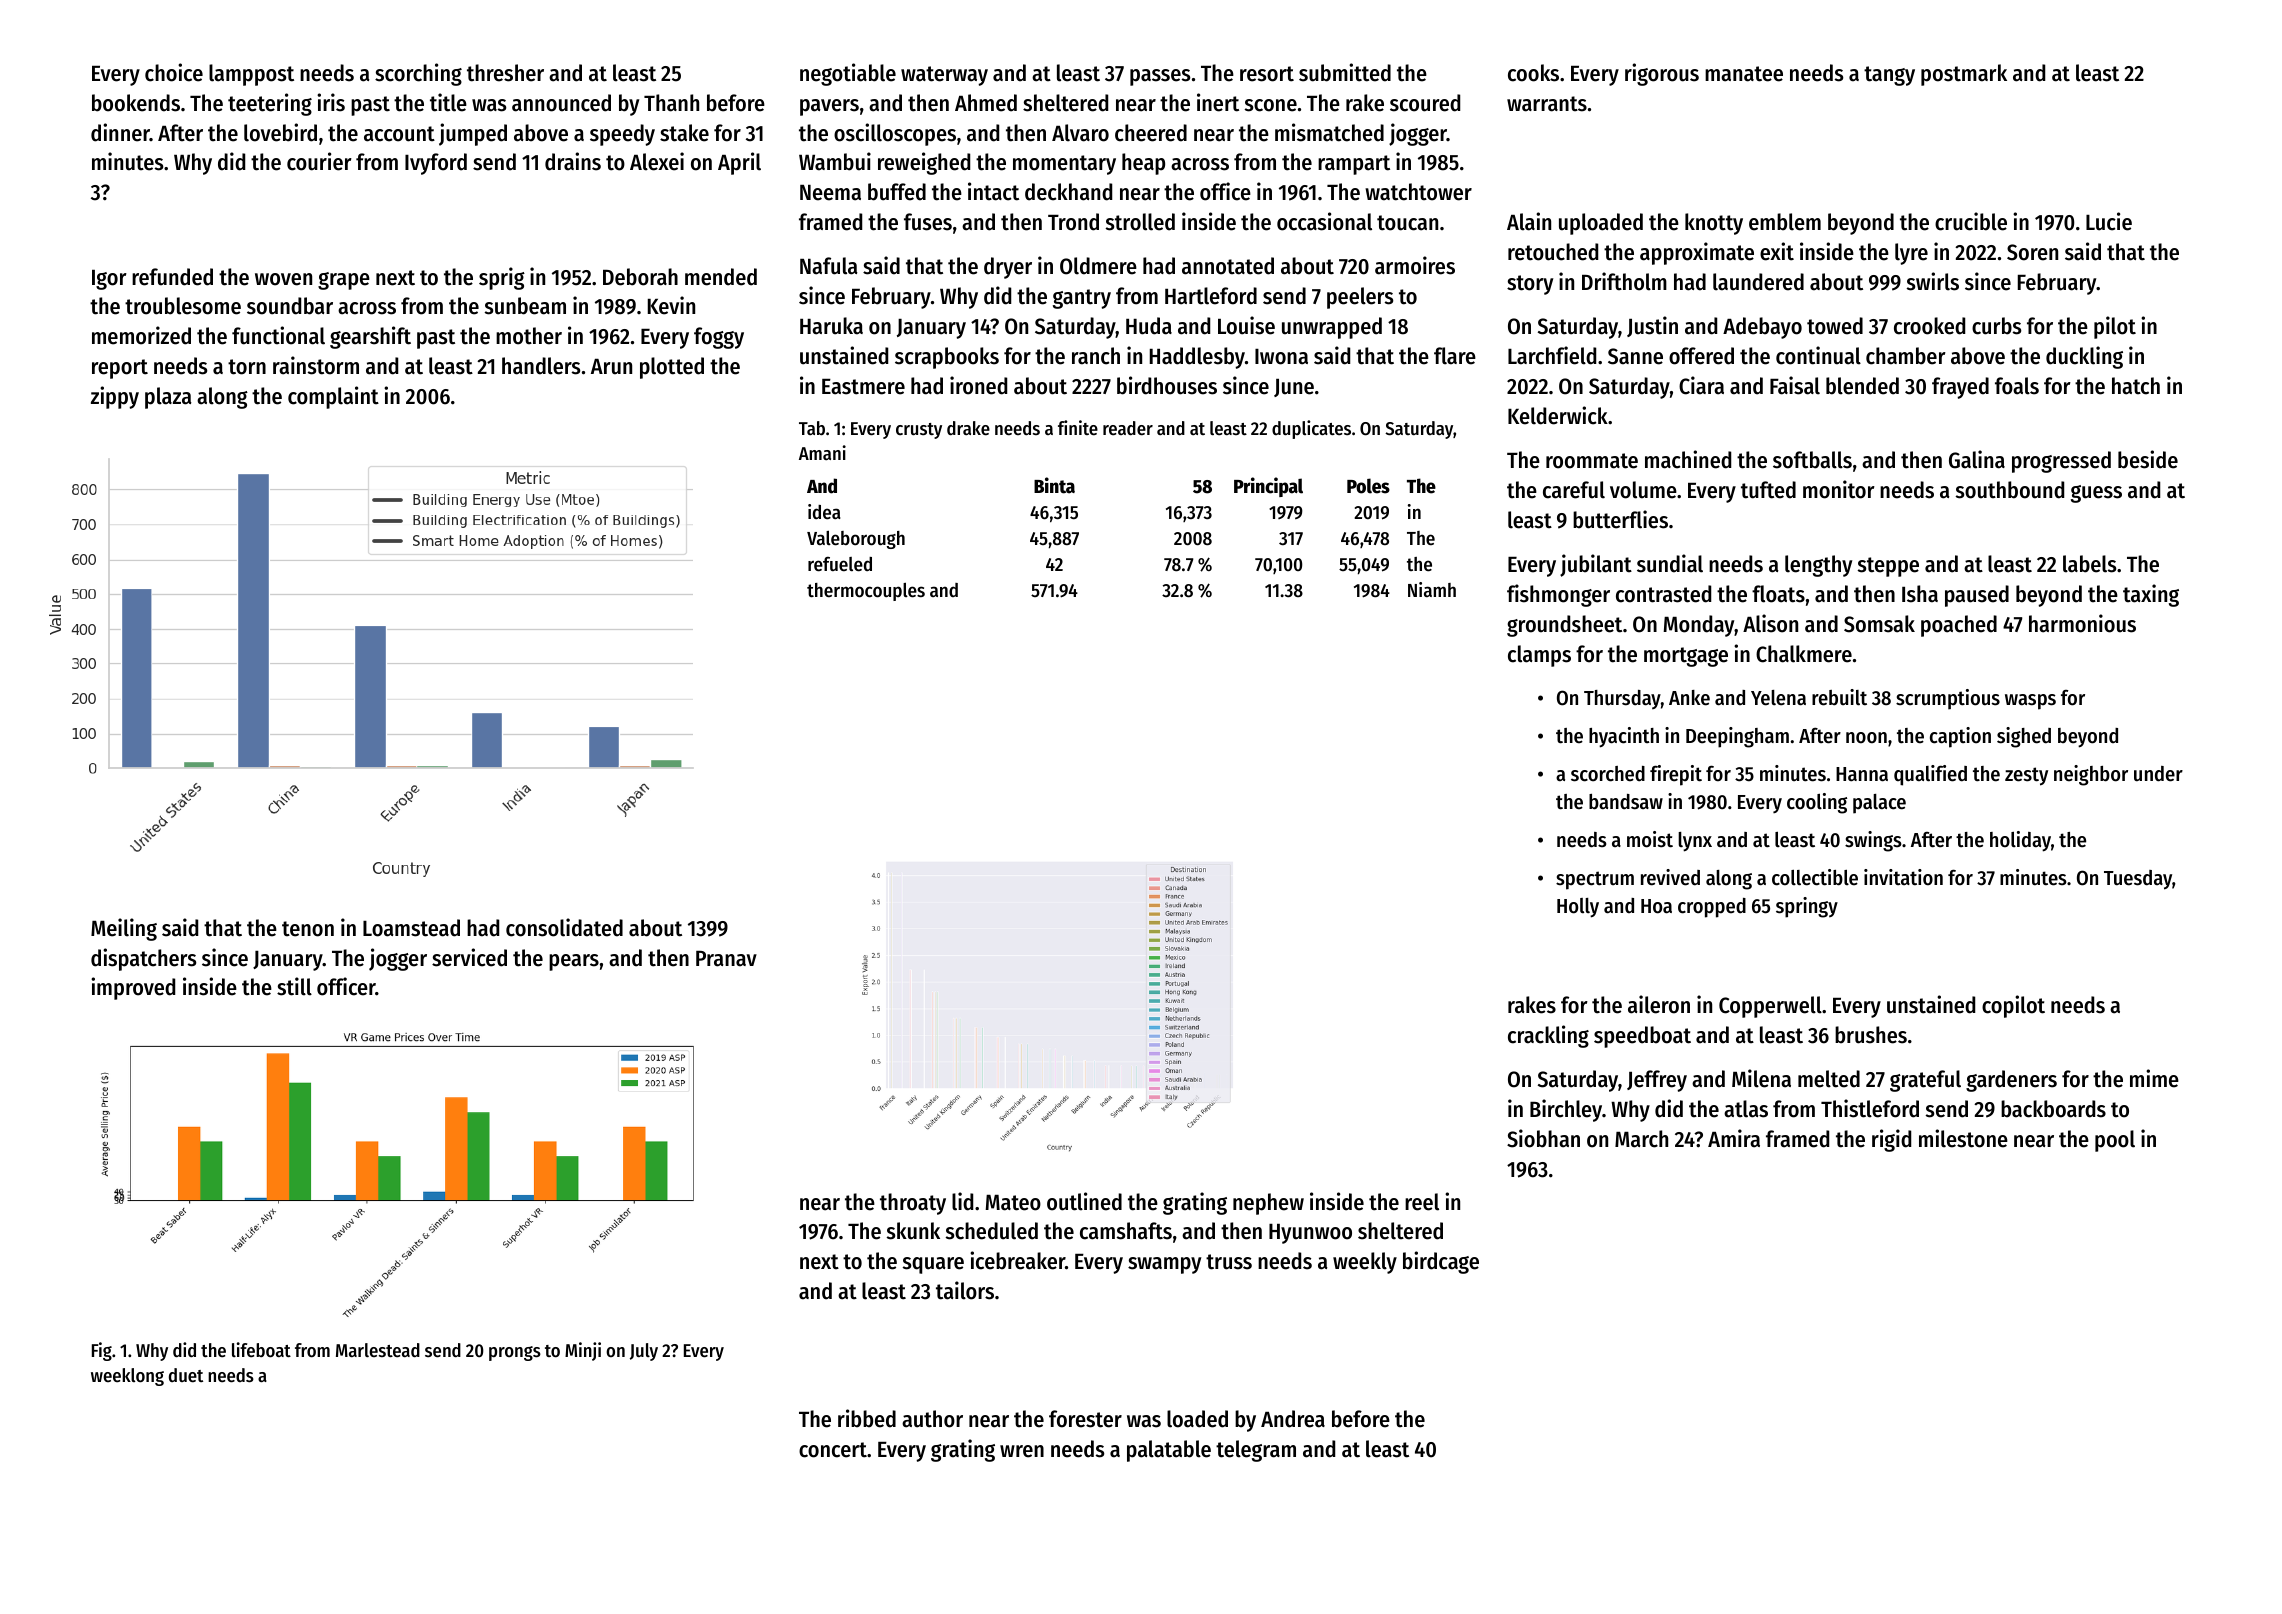  I want to click on Birchley, so click(1566, 1110).
